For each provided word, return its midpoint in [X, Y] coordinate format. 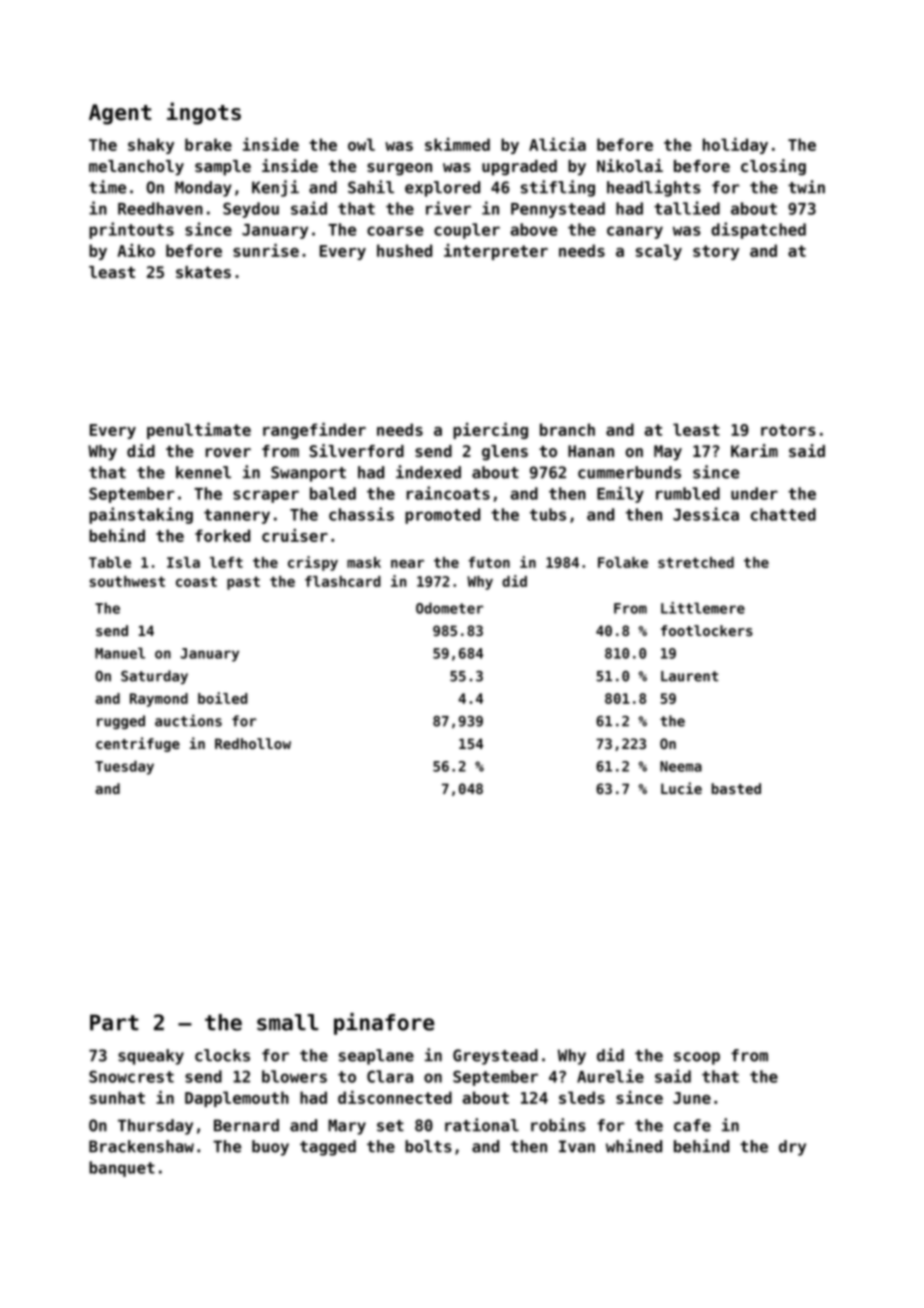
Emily [620, 494]
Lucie [681, 788]
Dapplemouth [237, 1099]
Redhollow [253, 743]
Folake [623, 562]
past [243, 583]
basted [736, 788]
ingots [204, 113]
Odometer [449, 608]
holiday [735, 146]
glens [505, 453]
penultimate [199, 431]
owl [361, 144]
